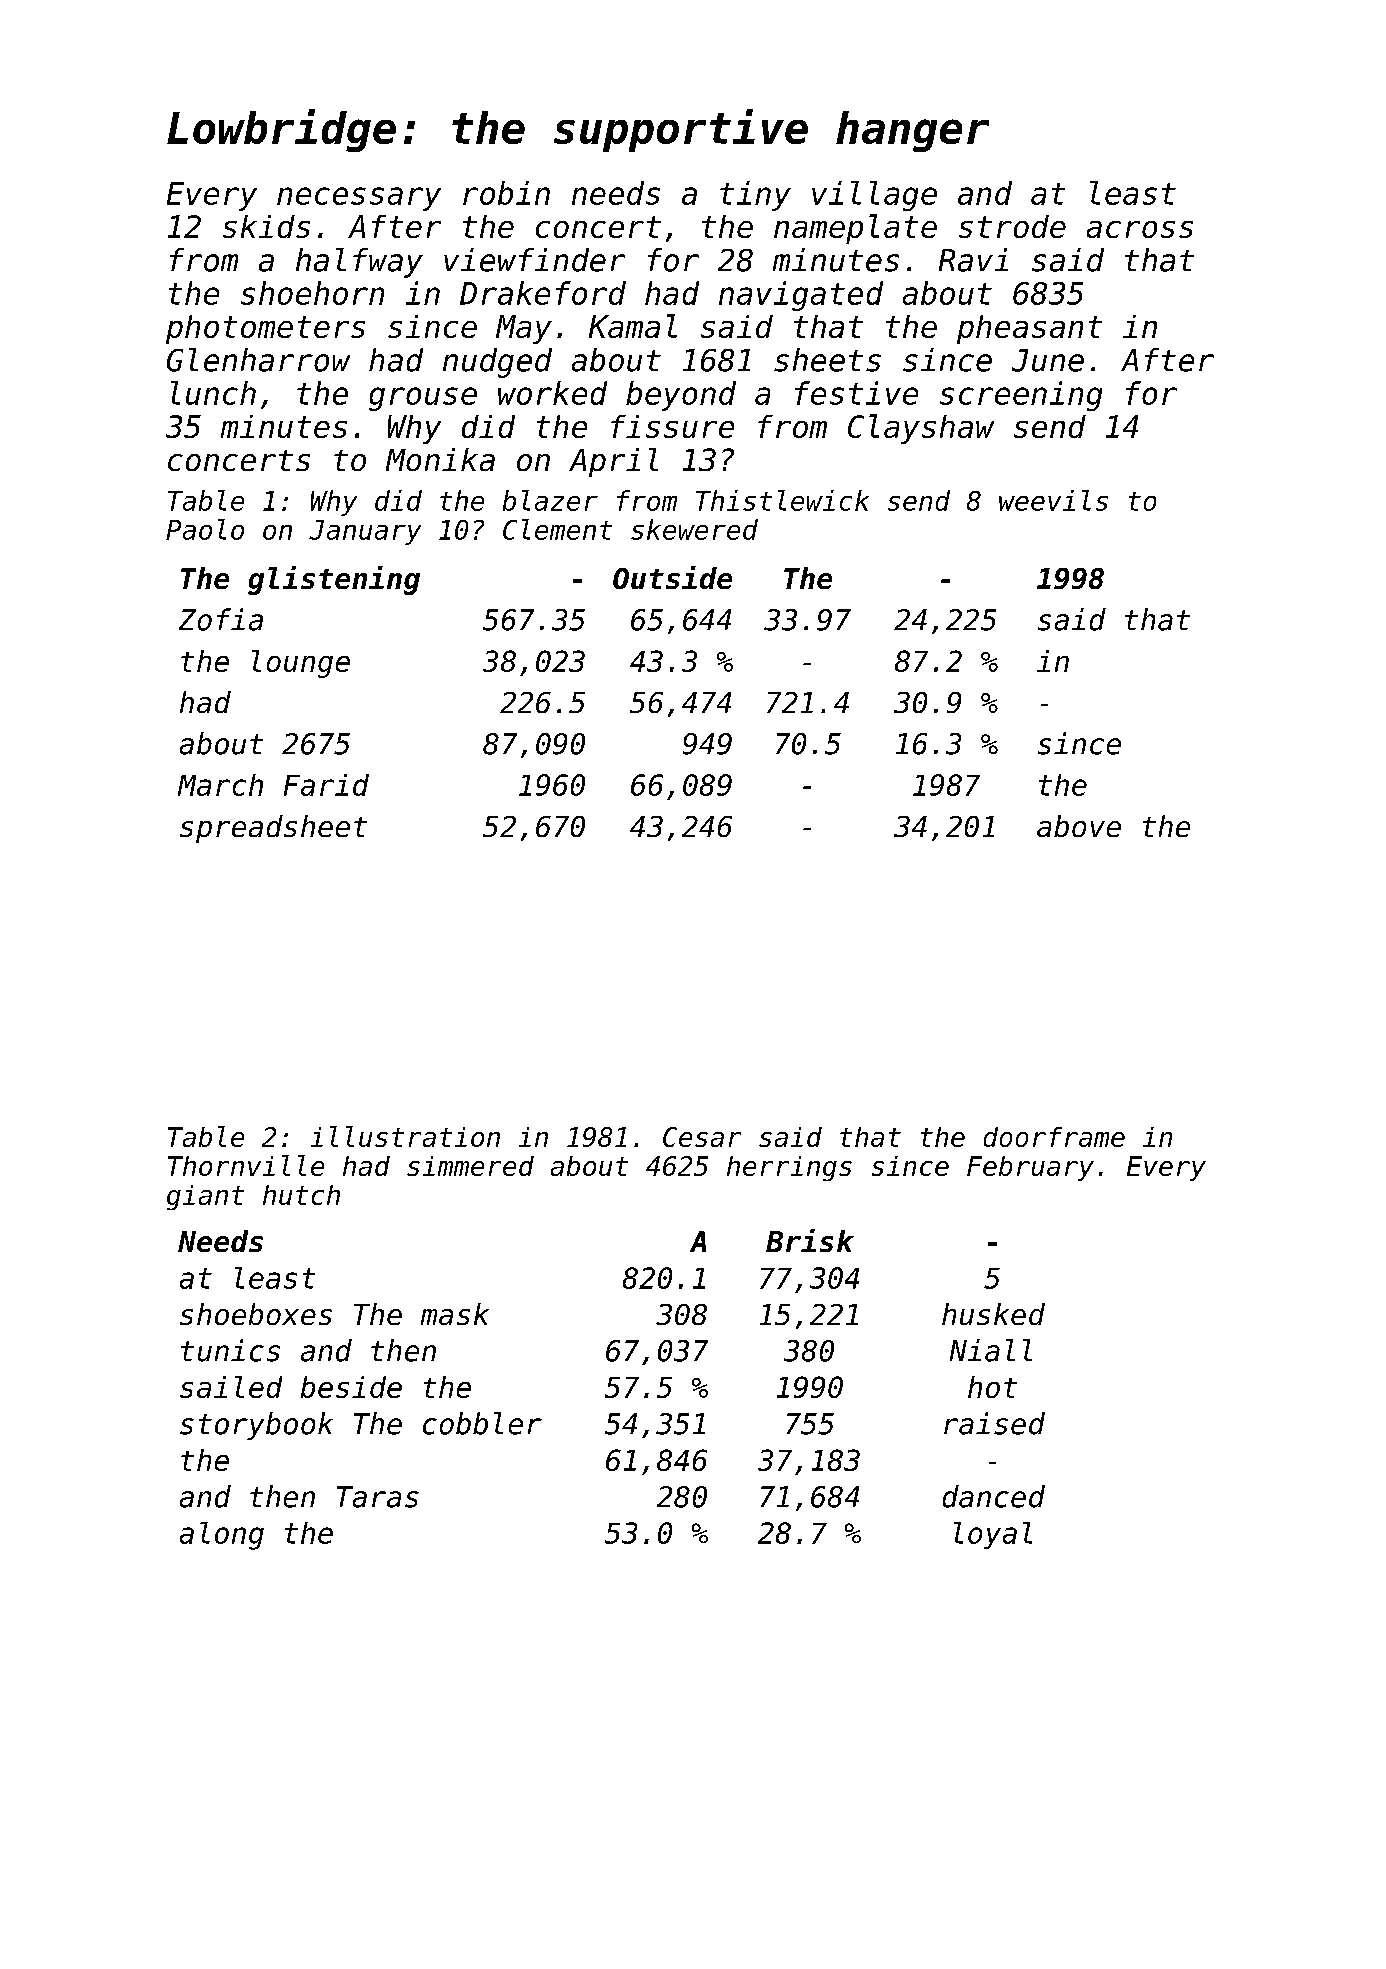 The height and width of the screenshot is (1969, 1386). I want to click on across, so click(1140, 229).
